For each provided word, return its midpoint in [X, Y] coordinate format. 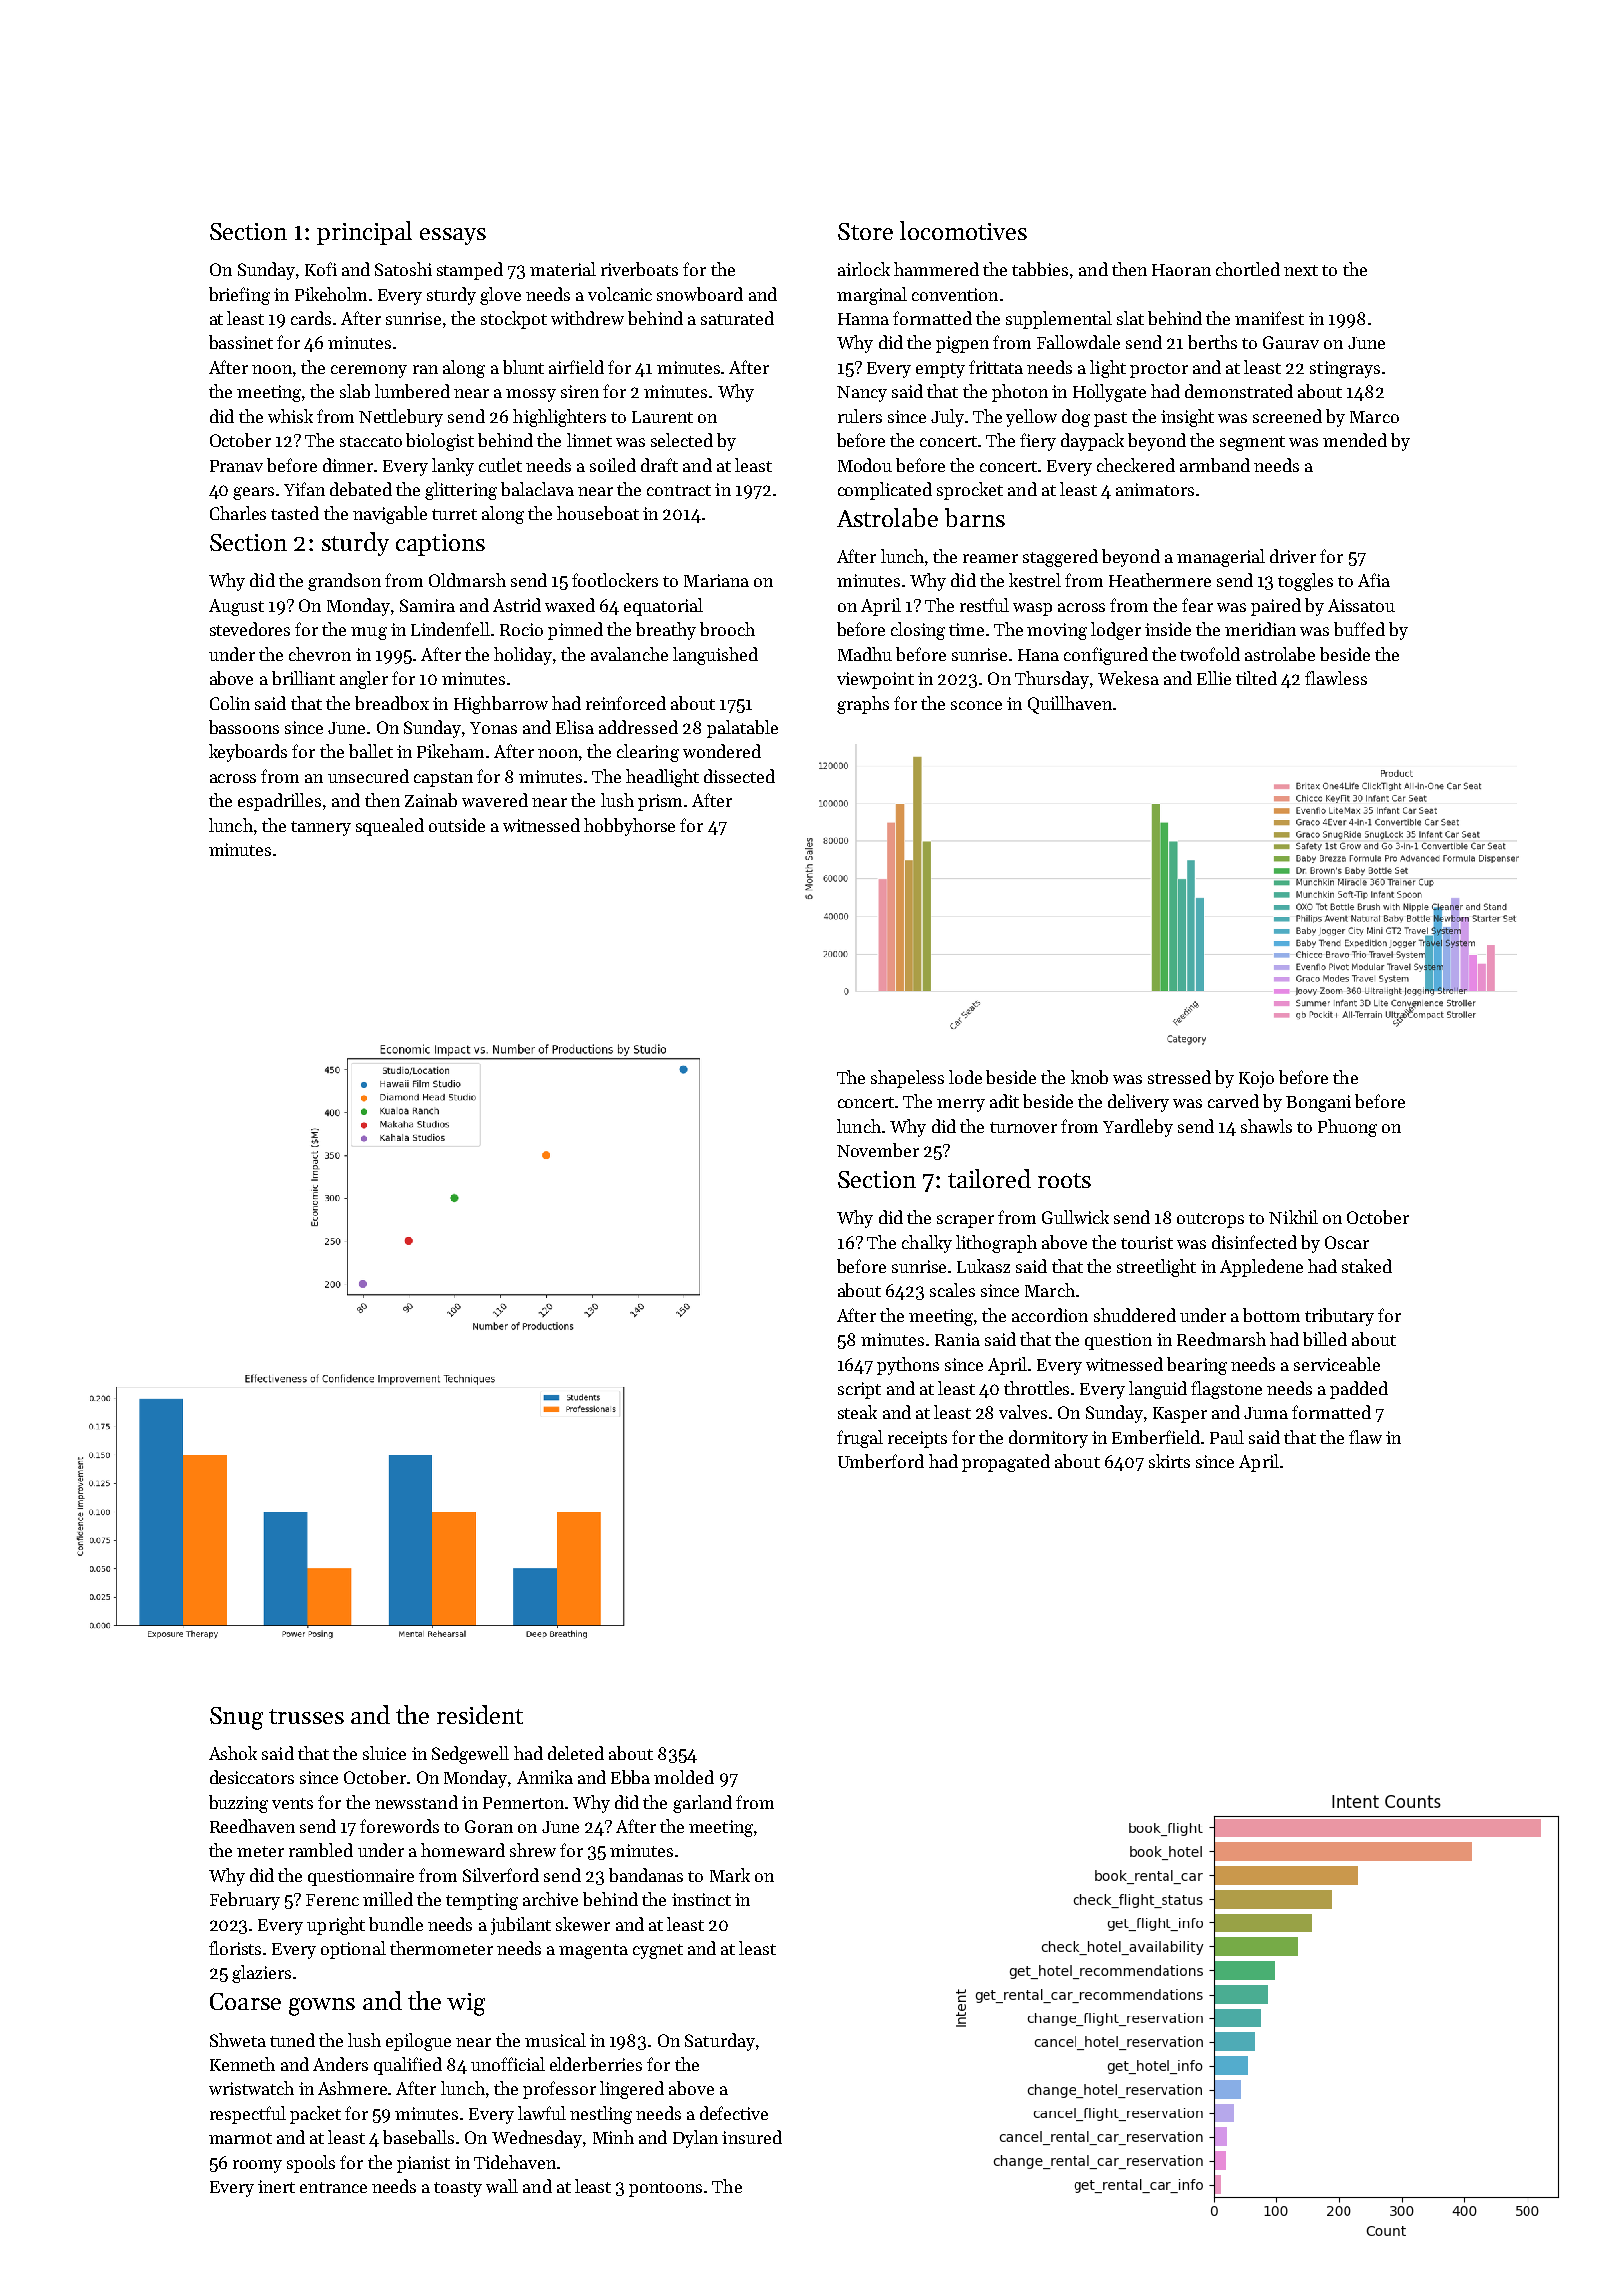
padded [1359, 1390]
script [859, 1390]
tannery [321, 828]
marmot [240, 2138]
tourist [1147, 1242]
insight [1187, 418]
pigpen [962, 344]
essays [453, 236]
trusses [306, 1716]
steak [857, 1412]
